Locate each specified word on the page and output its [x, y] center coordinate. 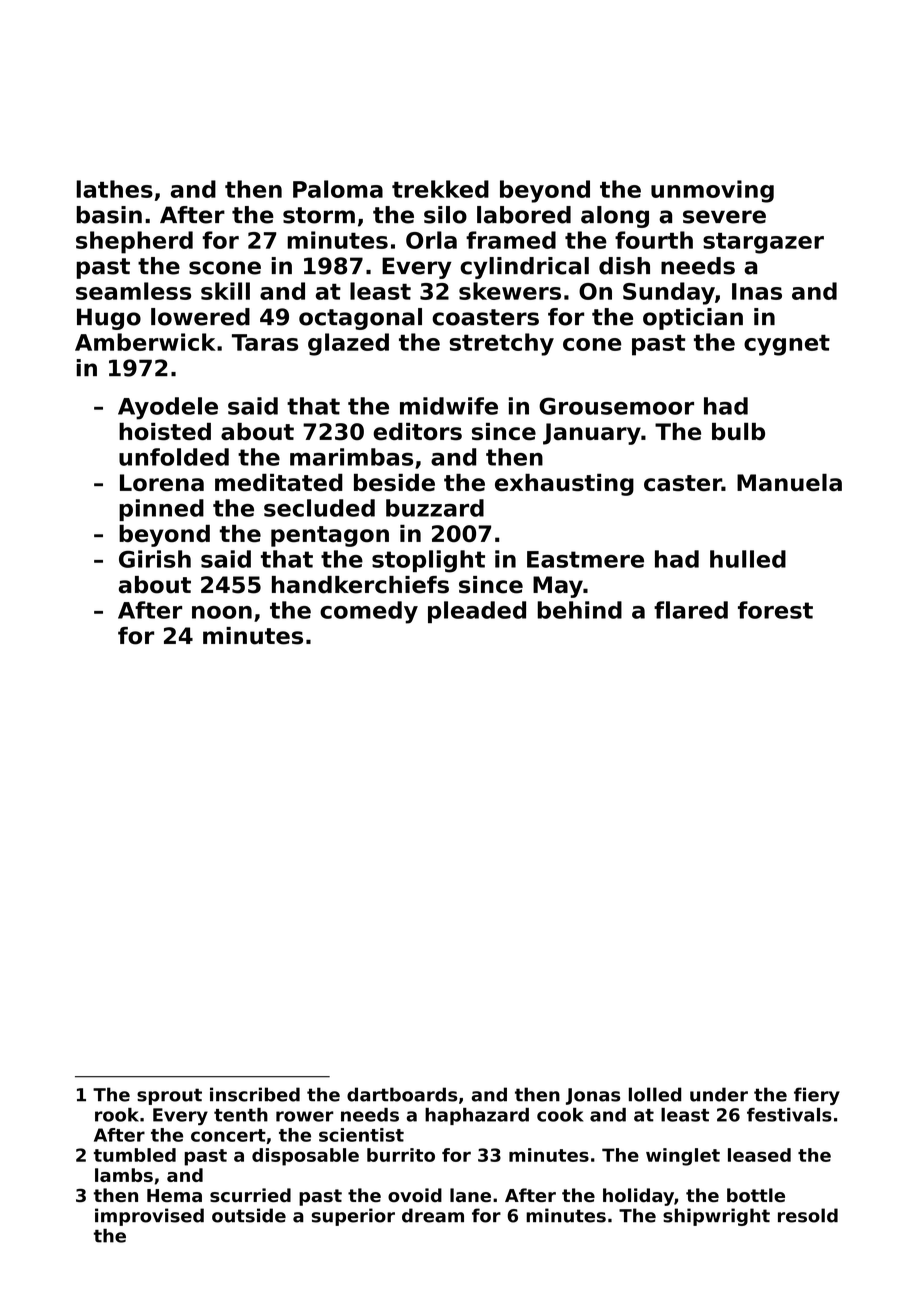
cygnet [787, 345]
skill [225, 291]
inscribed [255, 1094]
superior [353, 1217]
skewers [510, 291]
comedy [369, 612]
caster [683, 483]
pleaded [477, 612]
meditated [279, 483]
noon [222, 612]
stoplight [428, 561]
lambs [124, 1175]
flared [691, 610]
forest [775, 610]
